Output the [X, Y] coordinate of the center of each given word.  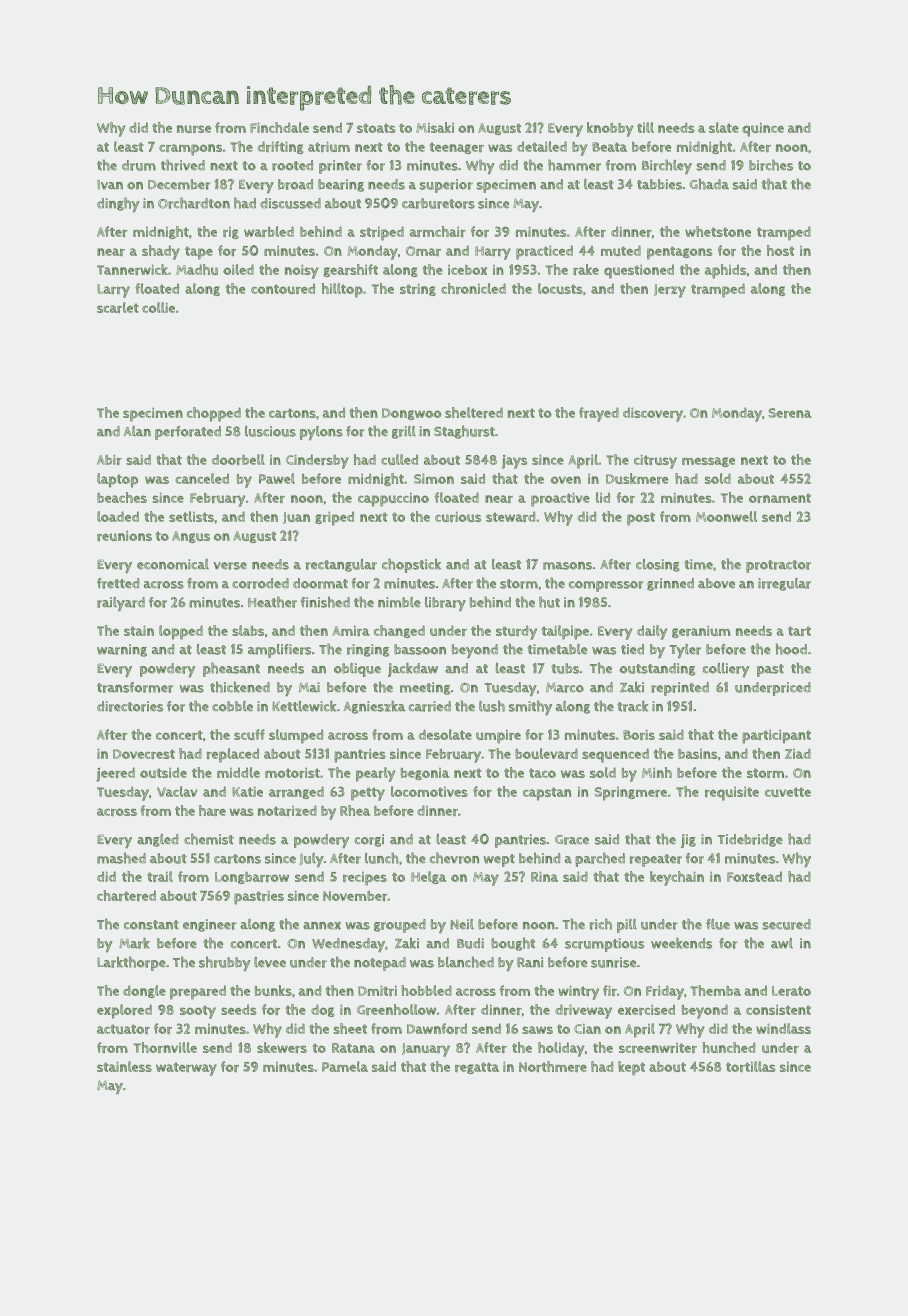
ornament [780, 498]
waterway [186, 1069]
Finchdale [279, 127]
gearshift [351, 270]
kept [631, 1068]
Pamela [345, 1066]
